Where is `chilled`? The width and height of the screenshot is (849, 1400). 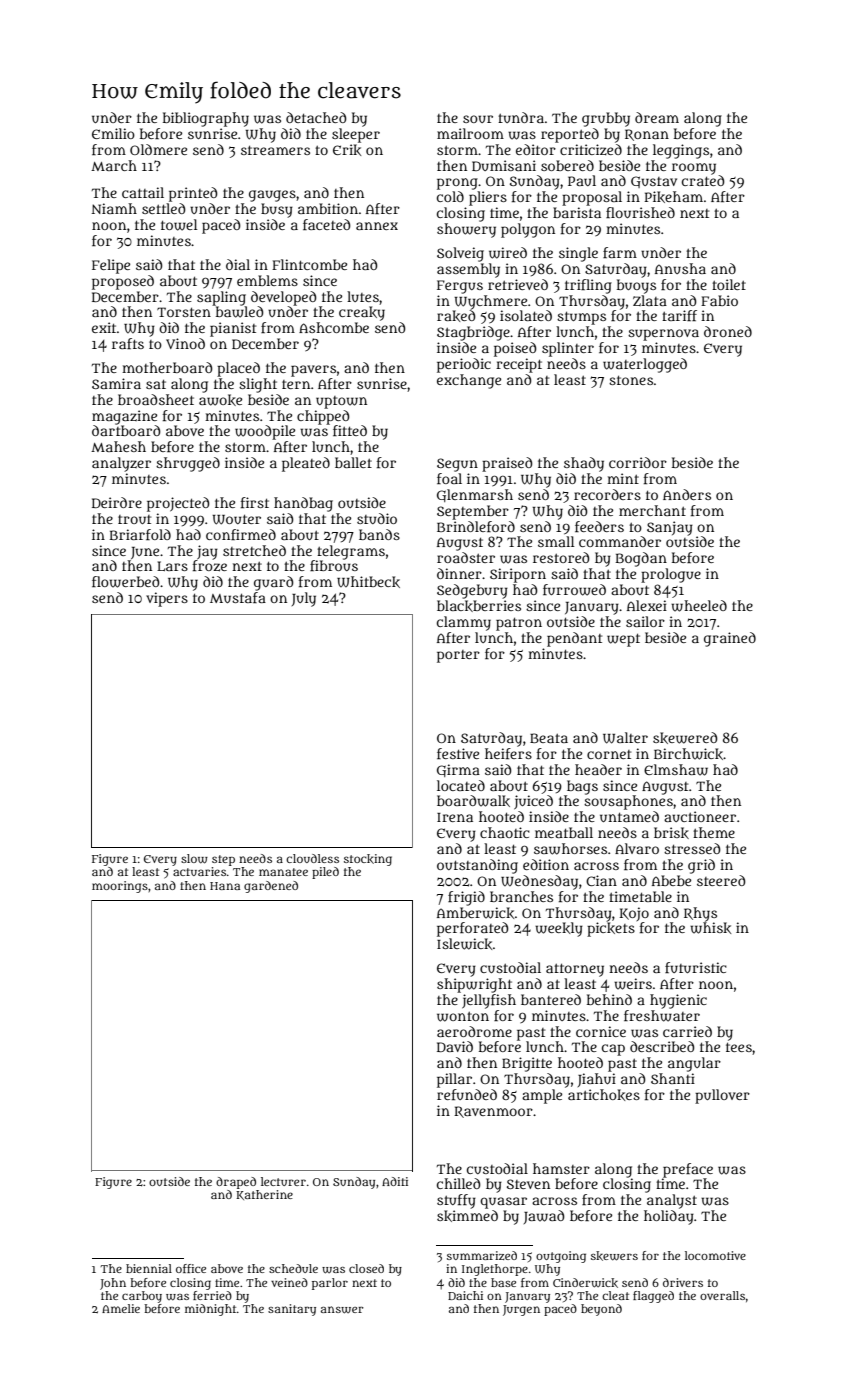 chilled is located at coordinates (459, 1183).
